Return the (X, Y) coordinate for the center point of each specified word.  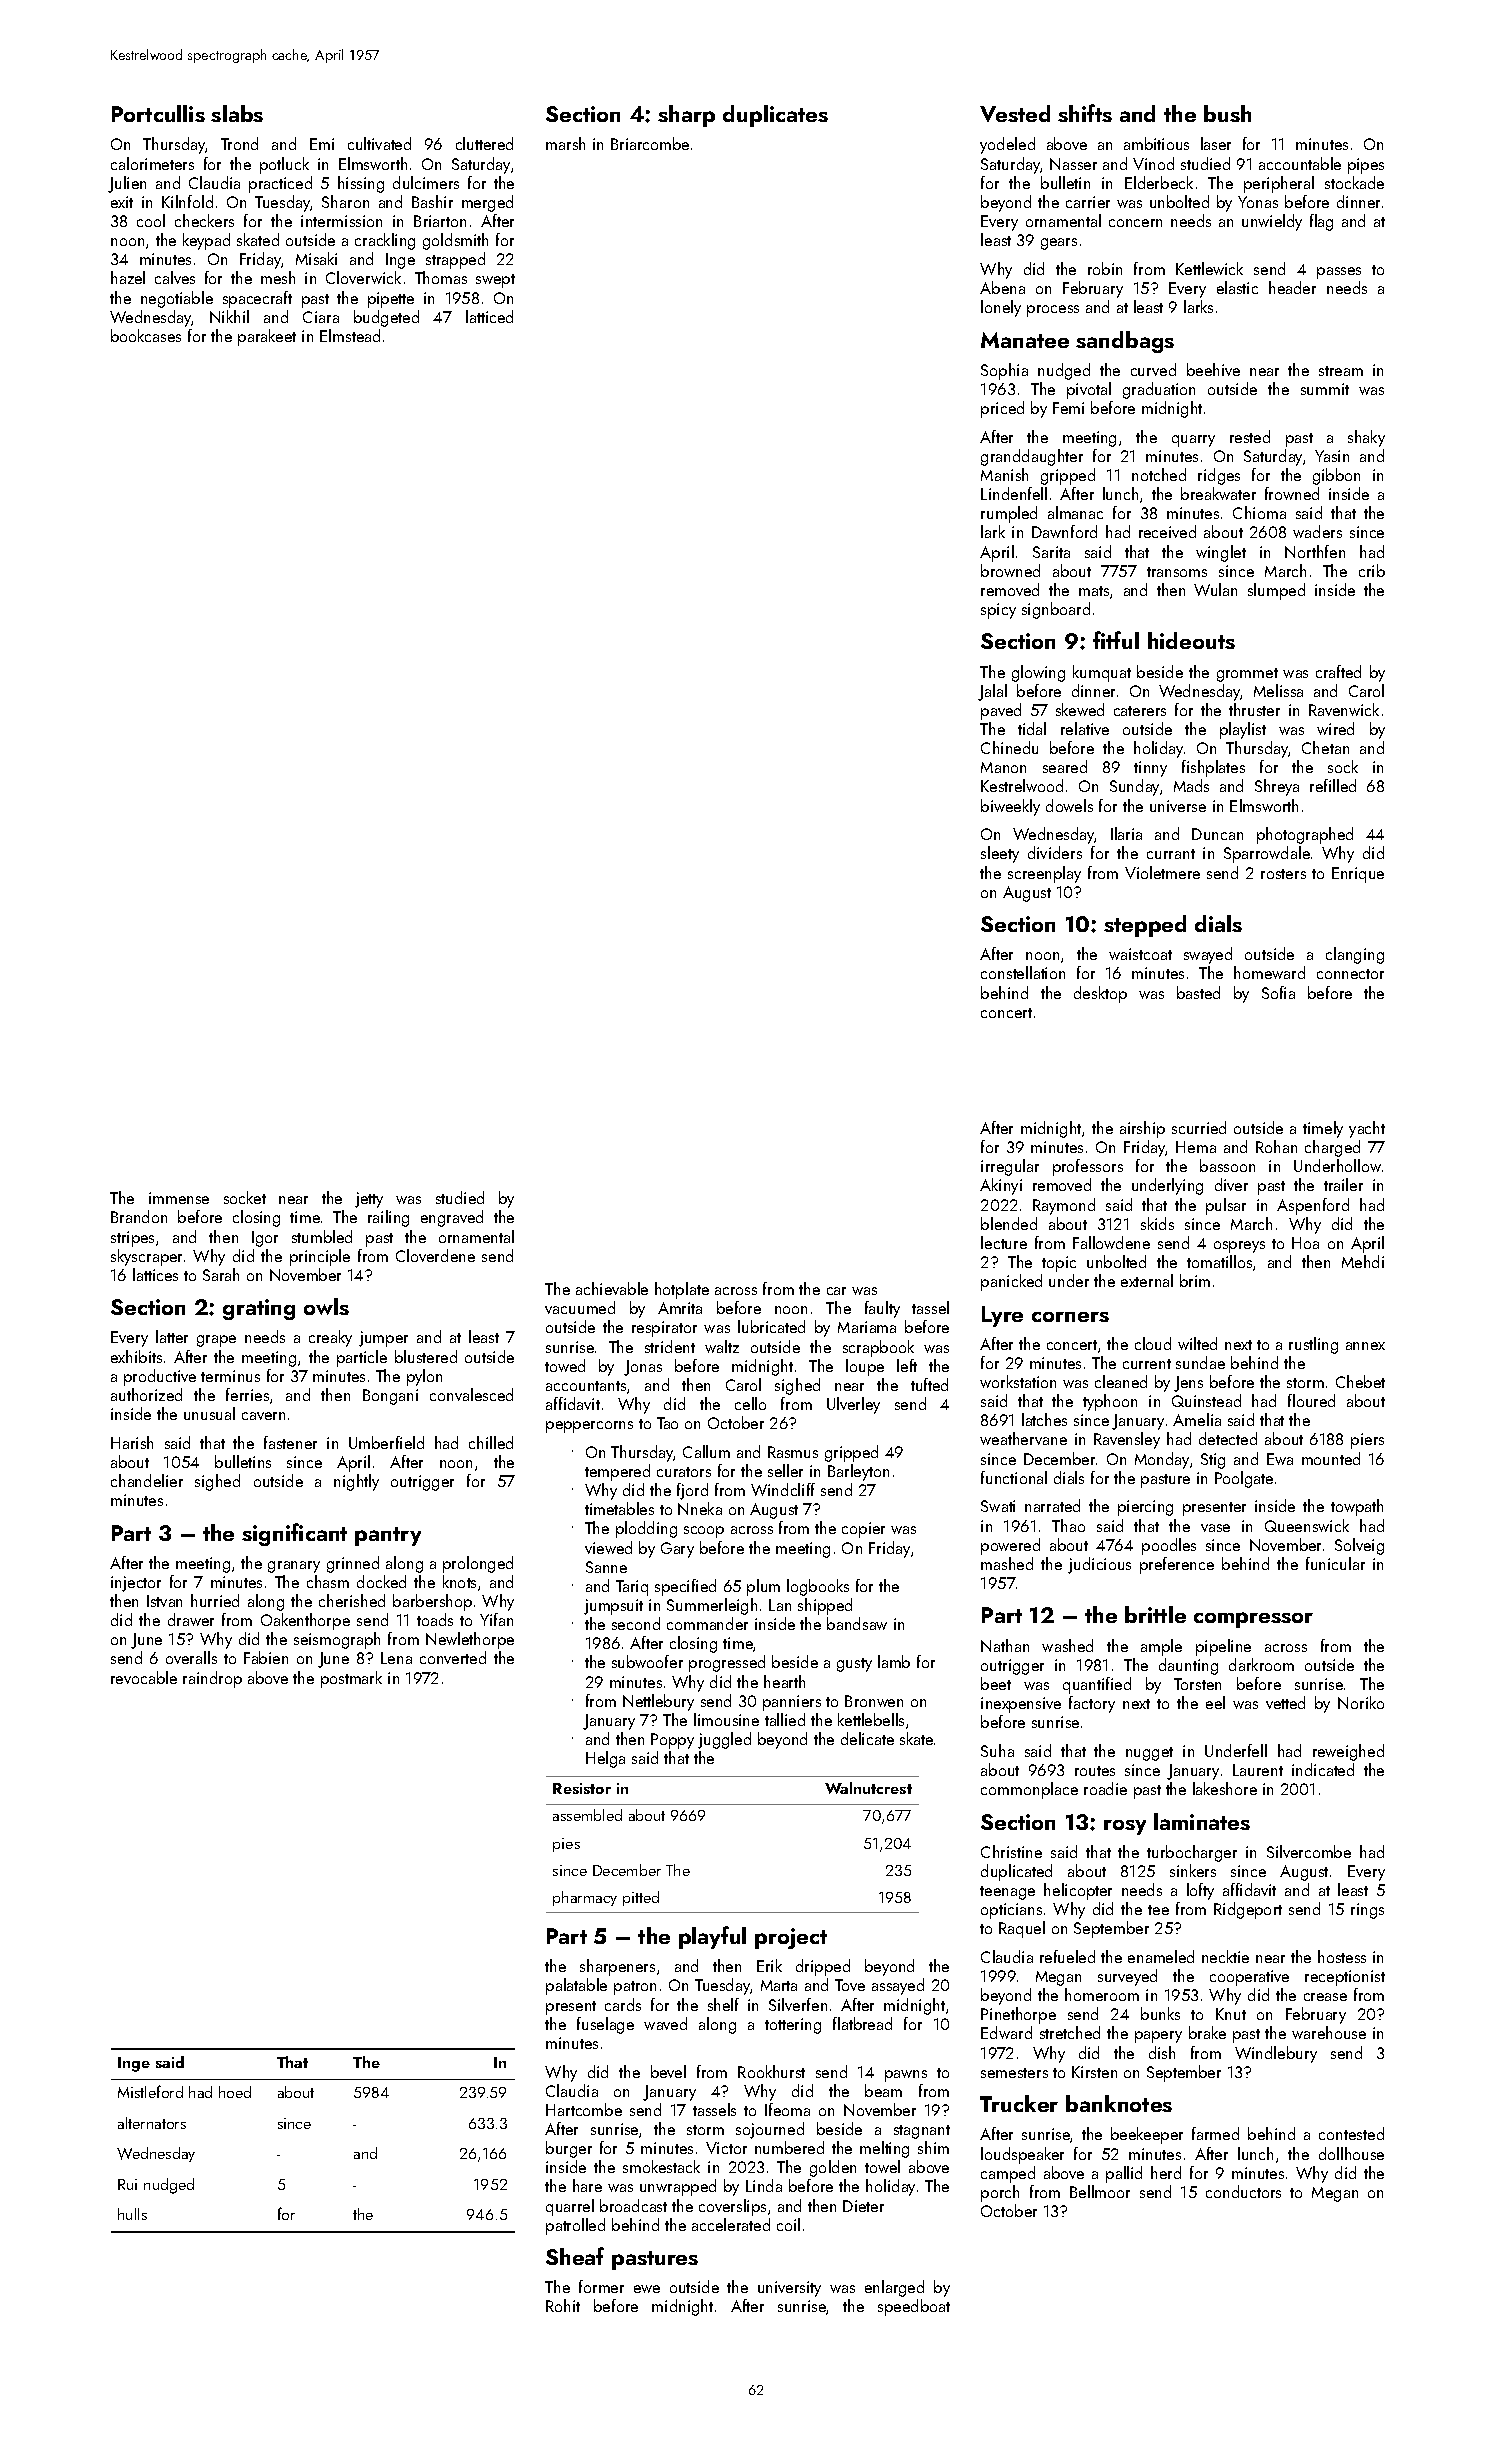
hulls (132, 2214)
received (1167, 531)
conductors (1243, 2191)
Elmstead (350, 335)
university (789, 2289)
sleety (1000, 854)
